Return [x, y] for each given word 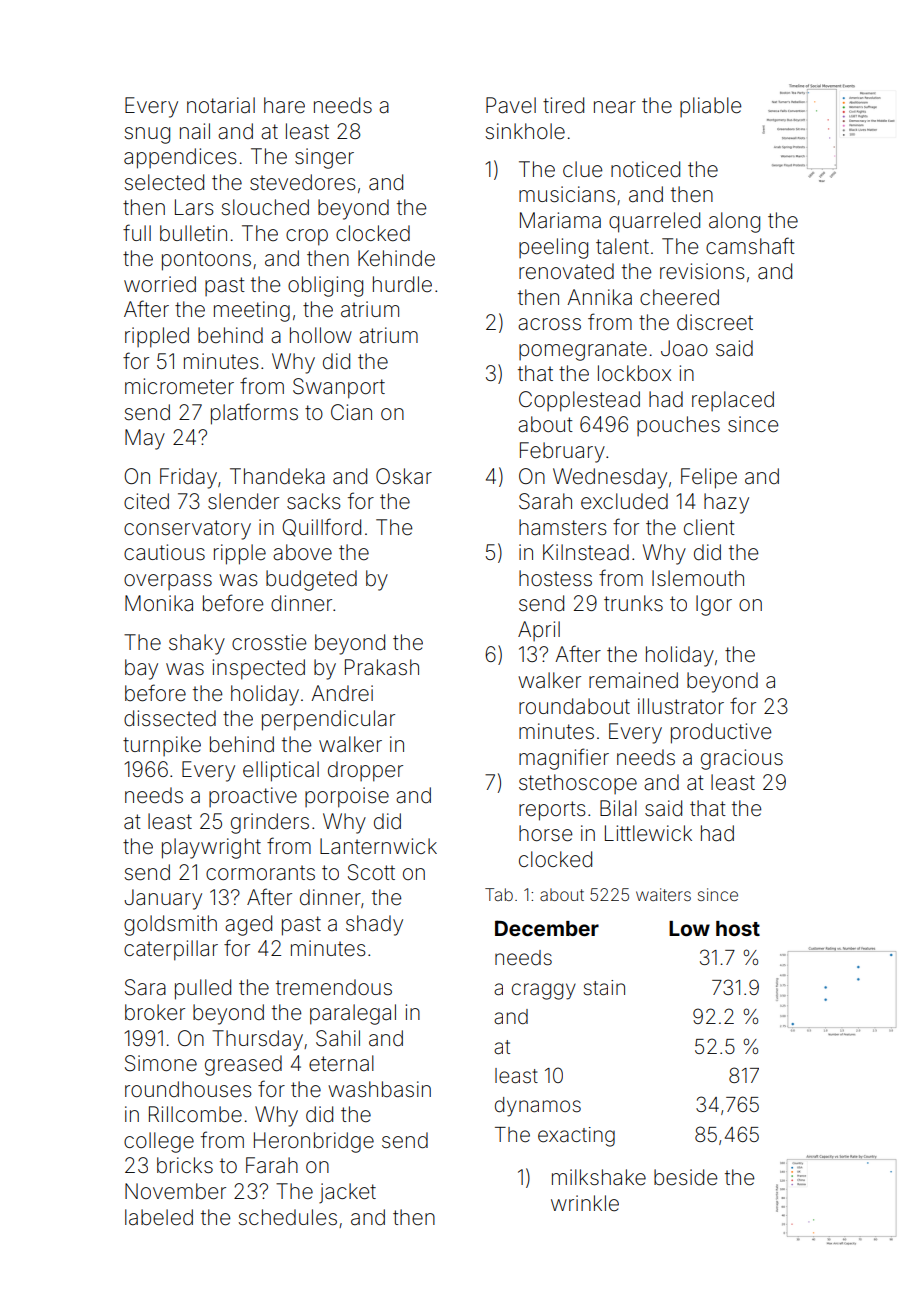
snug [147, 135]
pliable [710, 107]
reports [552, 811]
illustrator [681, 706]
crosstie [269, 642]
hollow [321, 335]
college [159, 1142]
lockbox [634, 373]
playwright [211, 848]
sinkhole [525, 131]
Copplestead [579, 401]
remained [633, 680]
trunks [633, 603]
